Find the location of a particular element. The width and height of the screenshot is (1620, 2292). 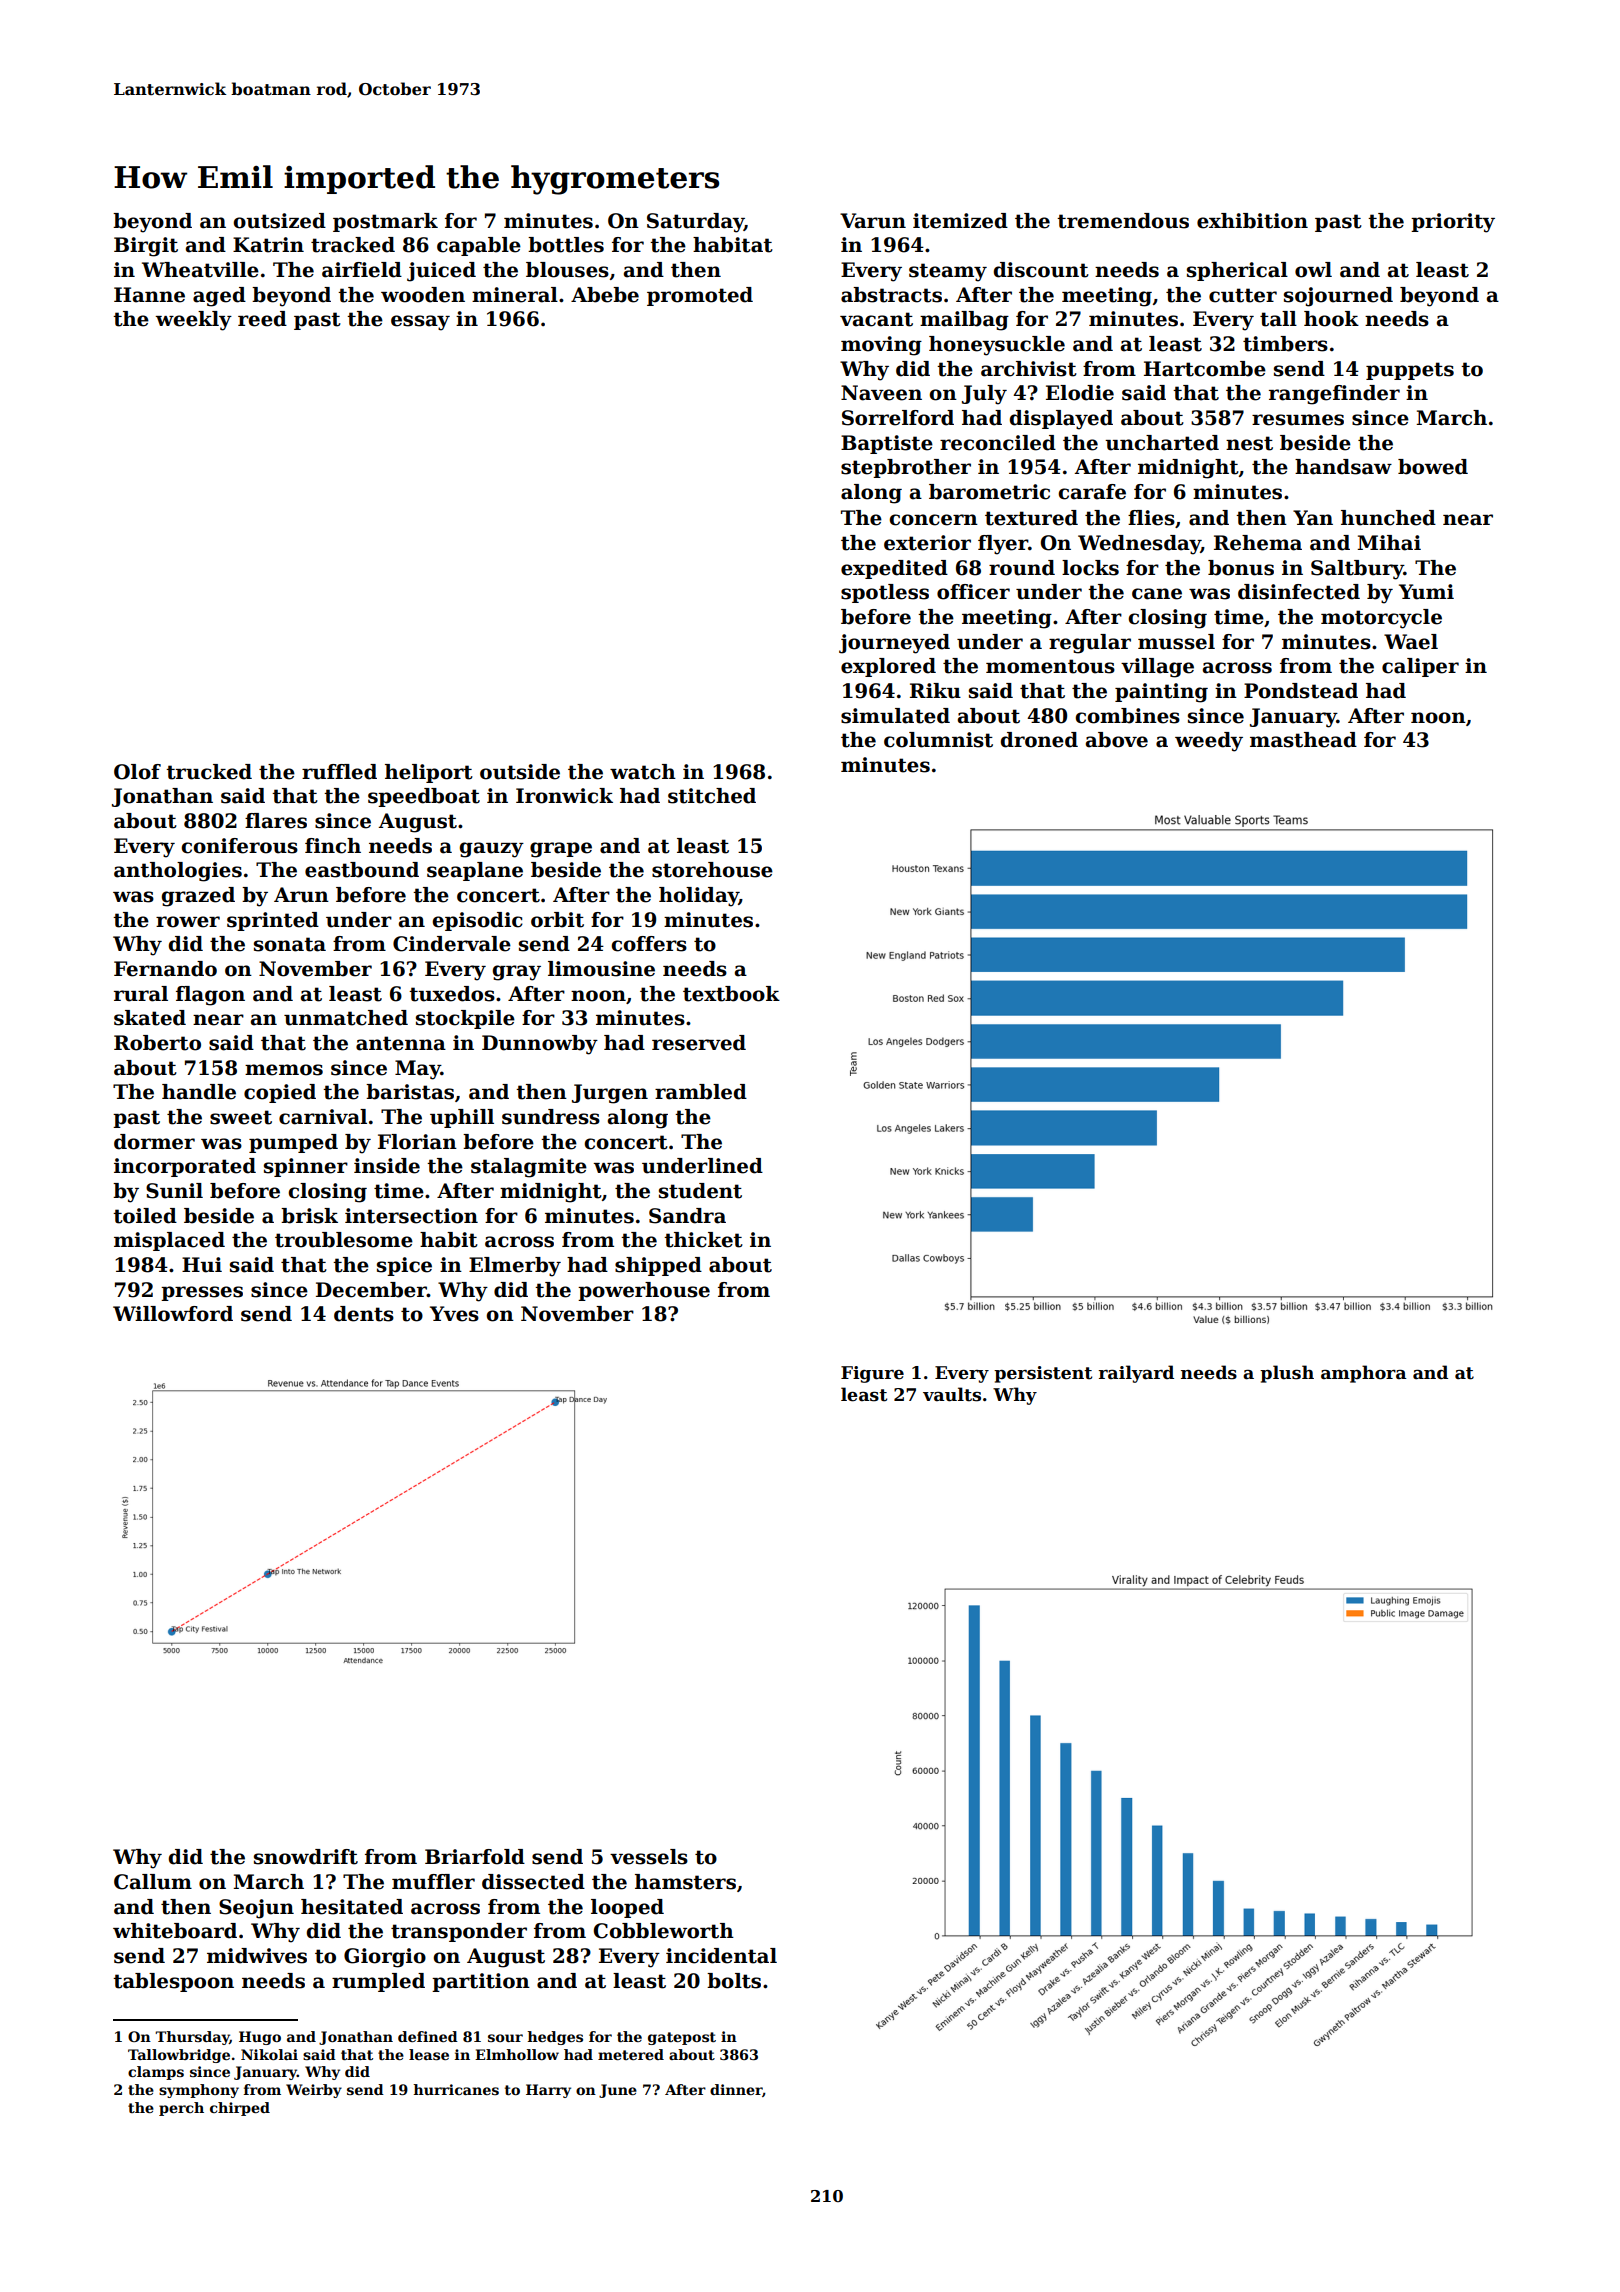

grape is located at coordinates (561, 850).
